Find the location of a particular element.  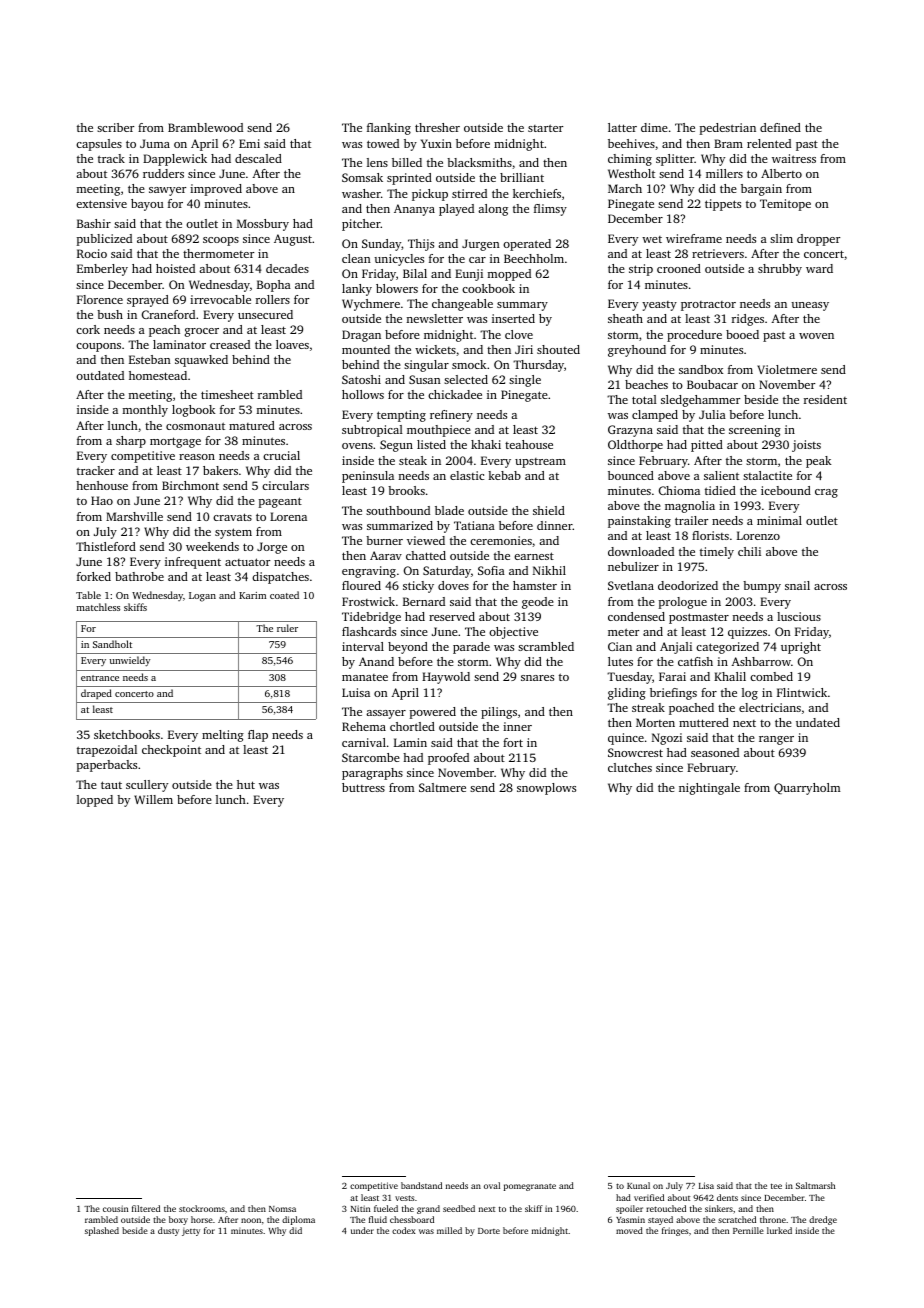

Willem is located at coordinates (153, 799).
